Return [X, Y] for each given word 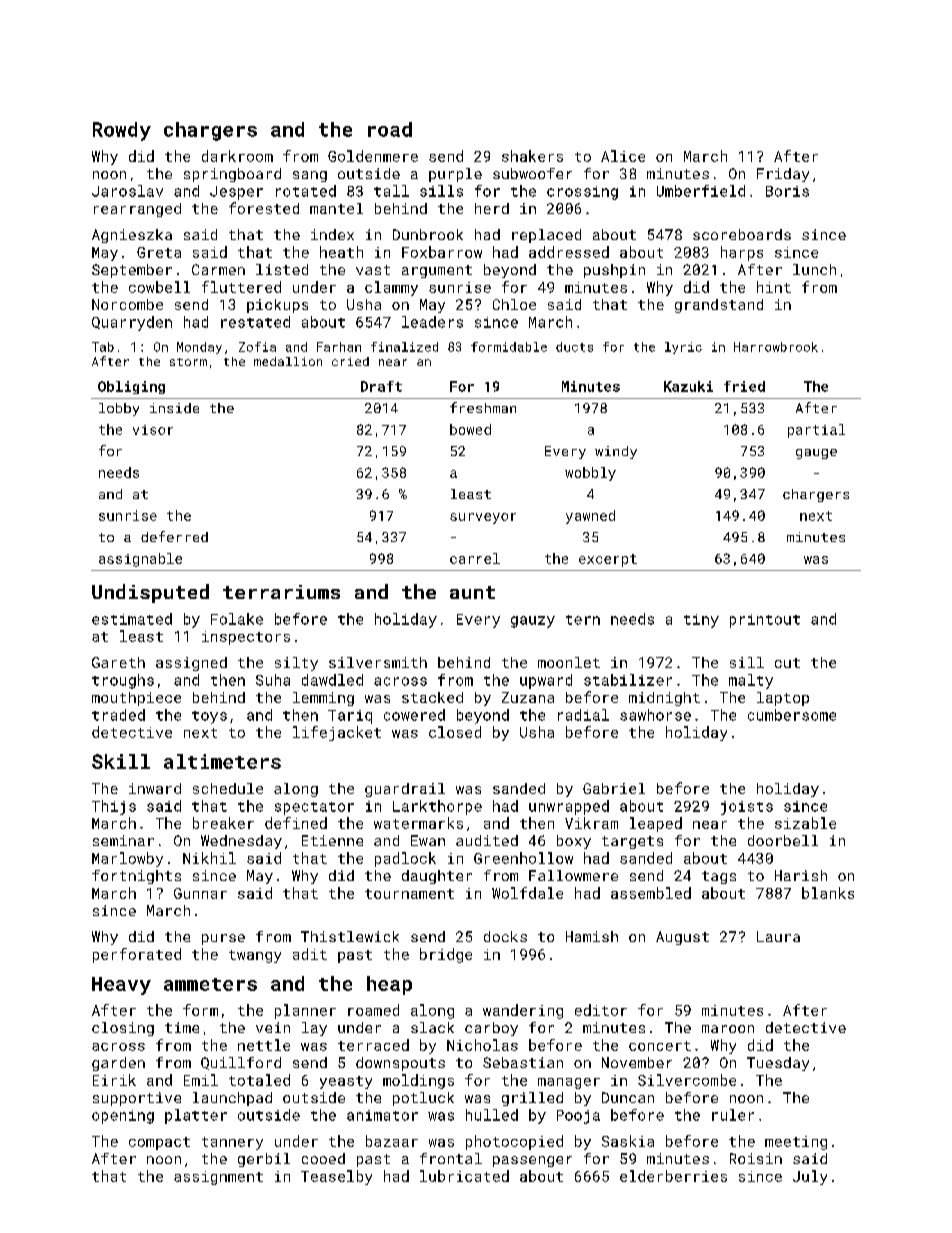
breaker [223, 823]
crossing [582, 193]
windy [616, 452]
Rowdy [122, 131]
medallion [288, 361]
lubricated [464, 1176]
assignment [218, 1178]
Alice [623, 156]
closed [455, 732]
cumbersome [792, 715]
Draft [381, 386]
